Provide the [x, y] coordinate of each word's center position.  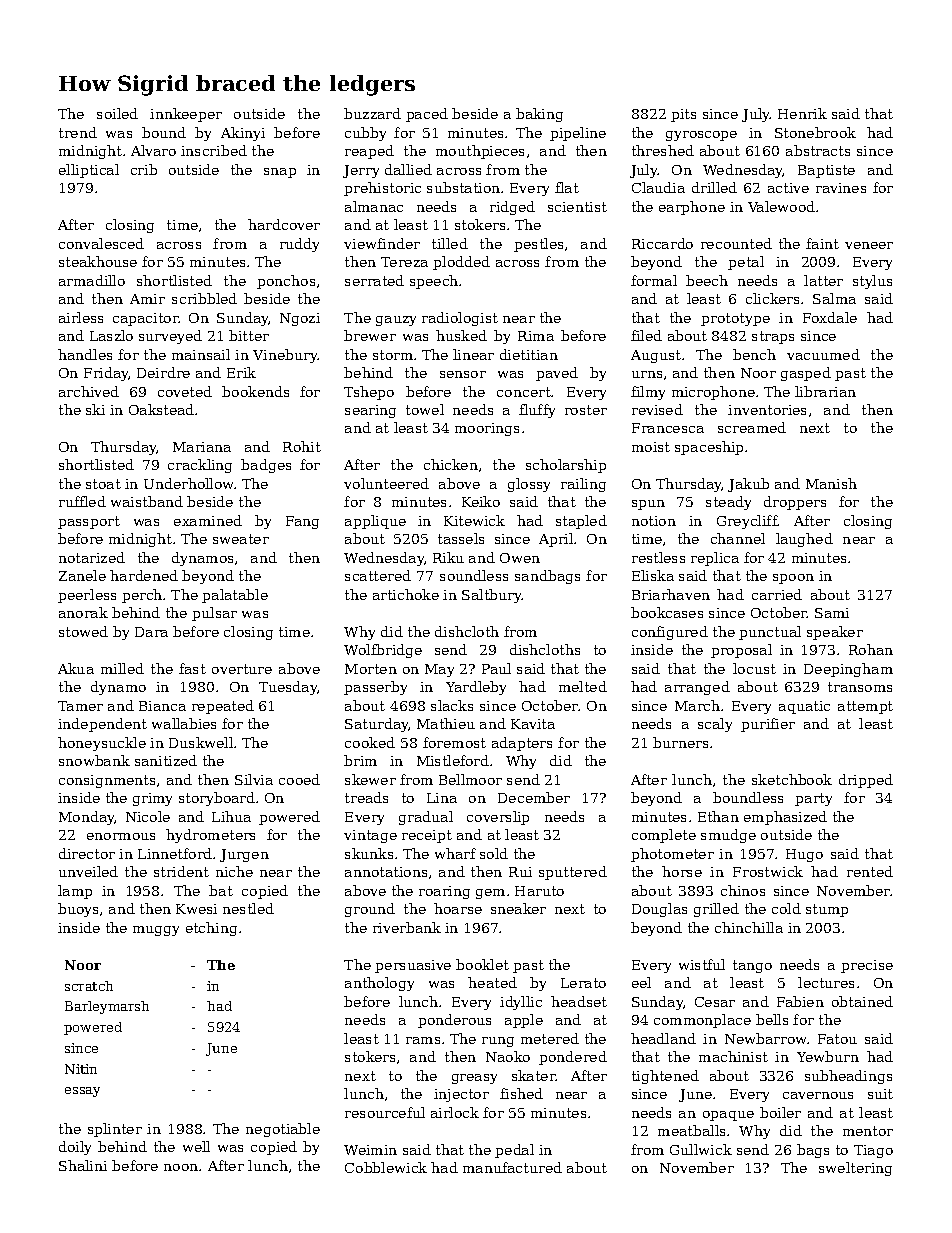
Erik [241, 372]
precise [867, 966]
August [656, 356]
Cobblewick [386, 1167]
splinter [115, 1130]
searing [370, 411]
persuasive [413, 966]
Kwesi [196, 909]
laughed [804, 540]
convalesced [101, 243]
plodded [461, 263]
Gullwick [701, 1149]
